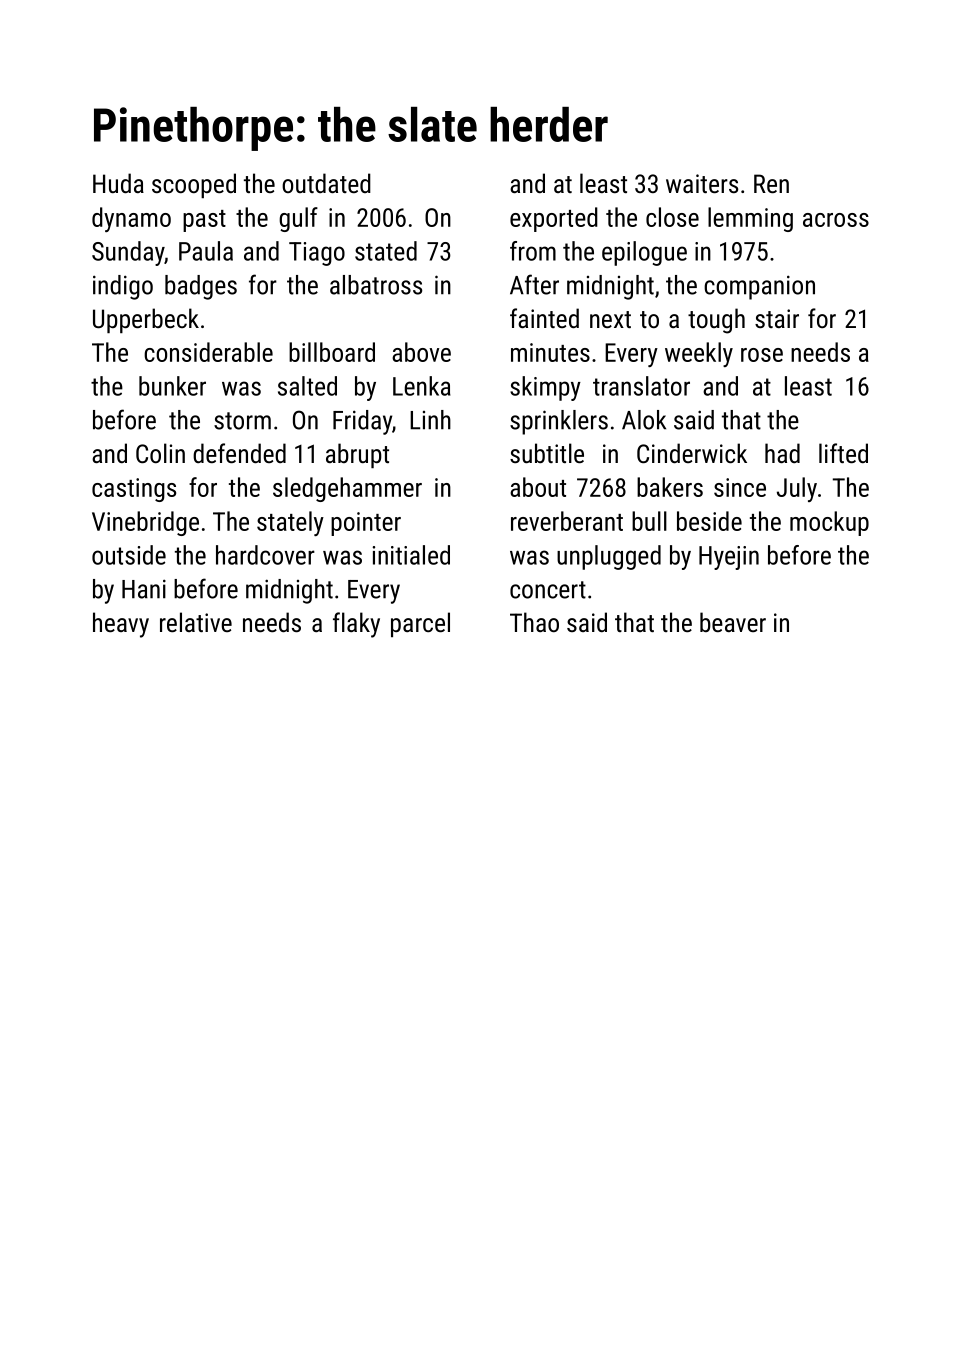  Describe the element at coordinates (145, 523) in the screenshot. I see `Vinebridge` at that location.
